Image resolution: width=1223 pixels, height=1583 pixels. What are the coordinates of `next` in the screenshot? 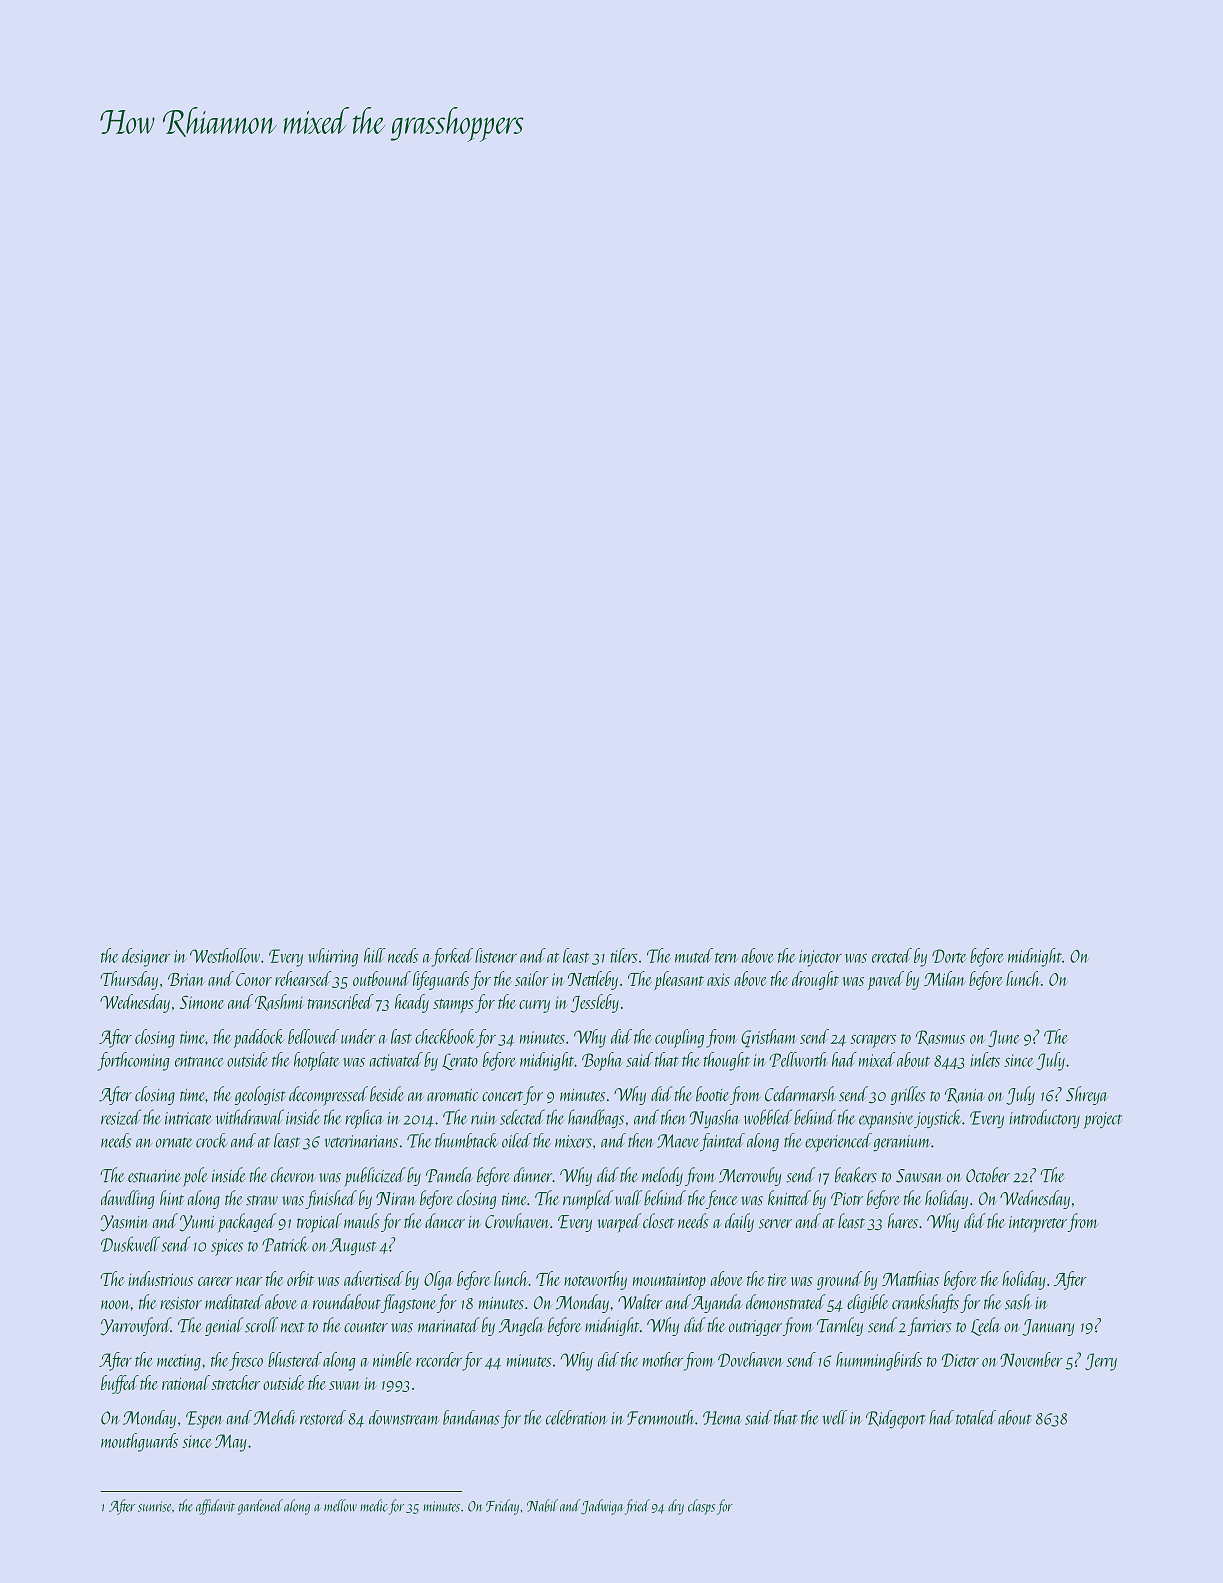 It's located at (293, 1327).
